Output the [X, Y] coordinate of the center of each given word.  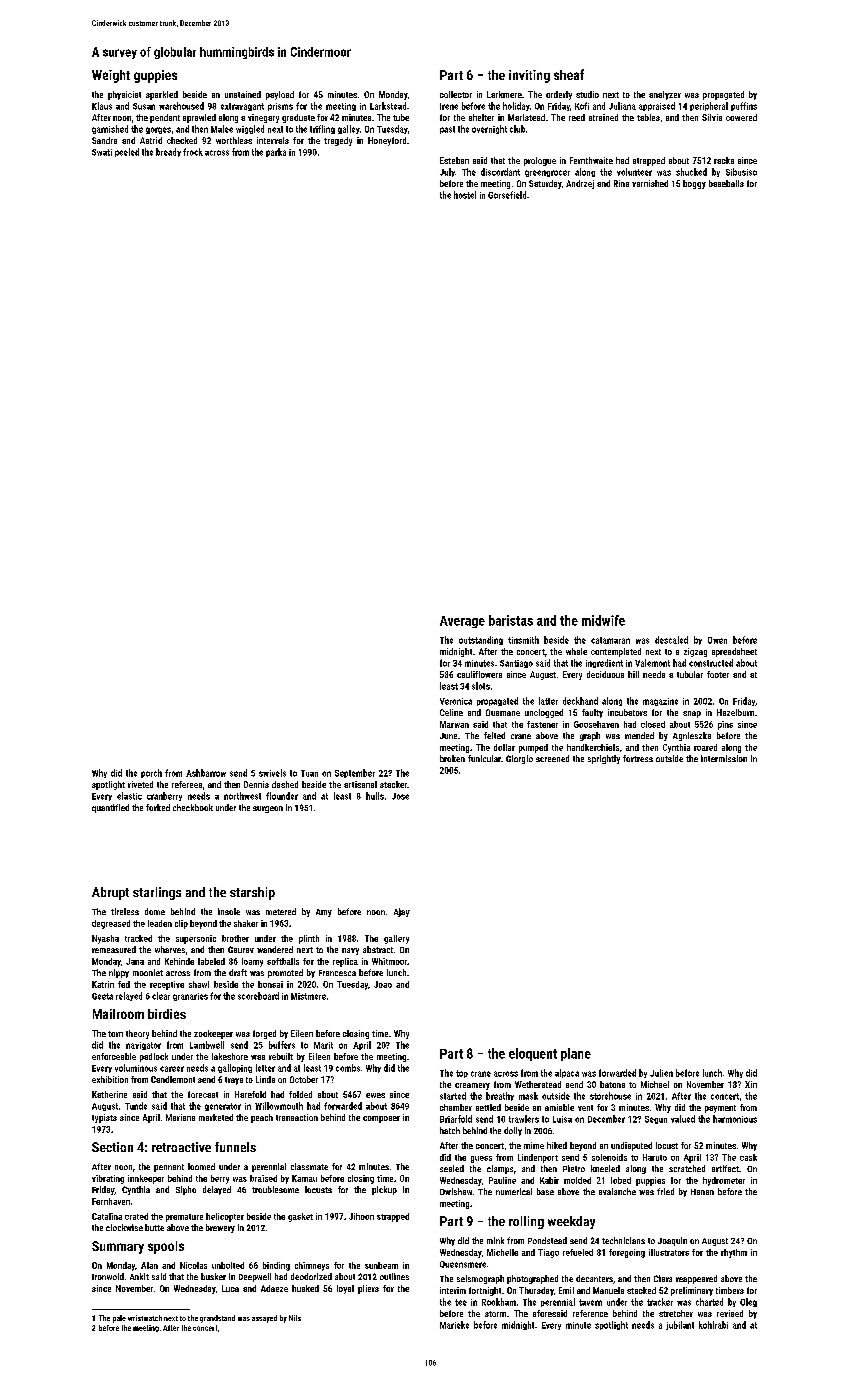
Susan [144, 106]
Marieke [454, 1325]
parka [276, 152]
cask [748, 1157]
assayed [264, 1319]
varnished [650, 183]
